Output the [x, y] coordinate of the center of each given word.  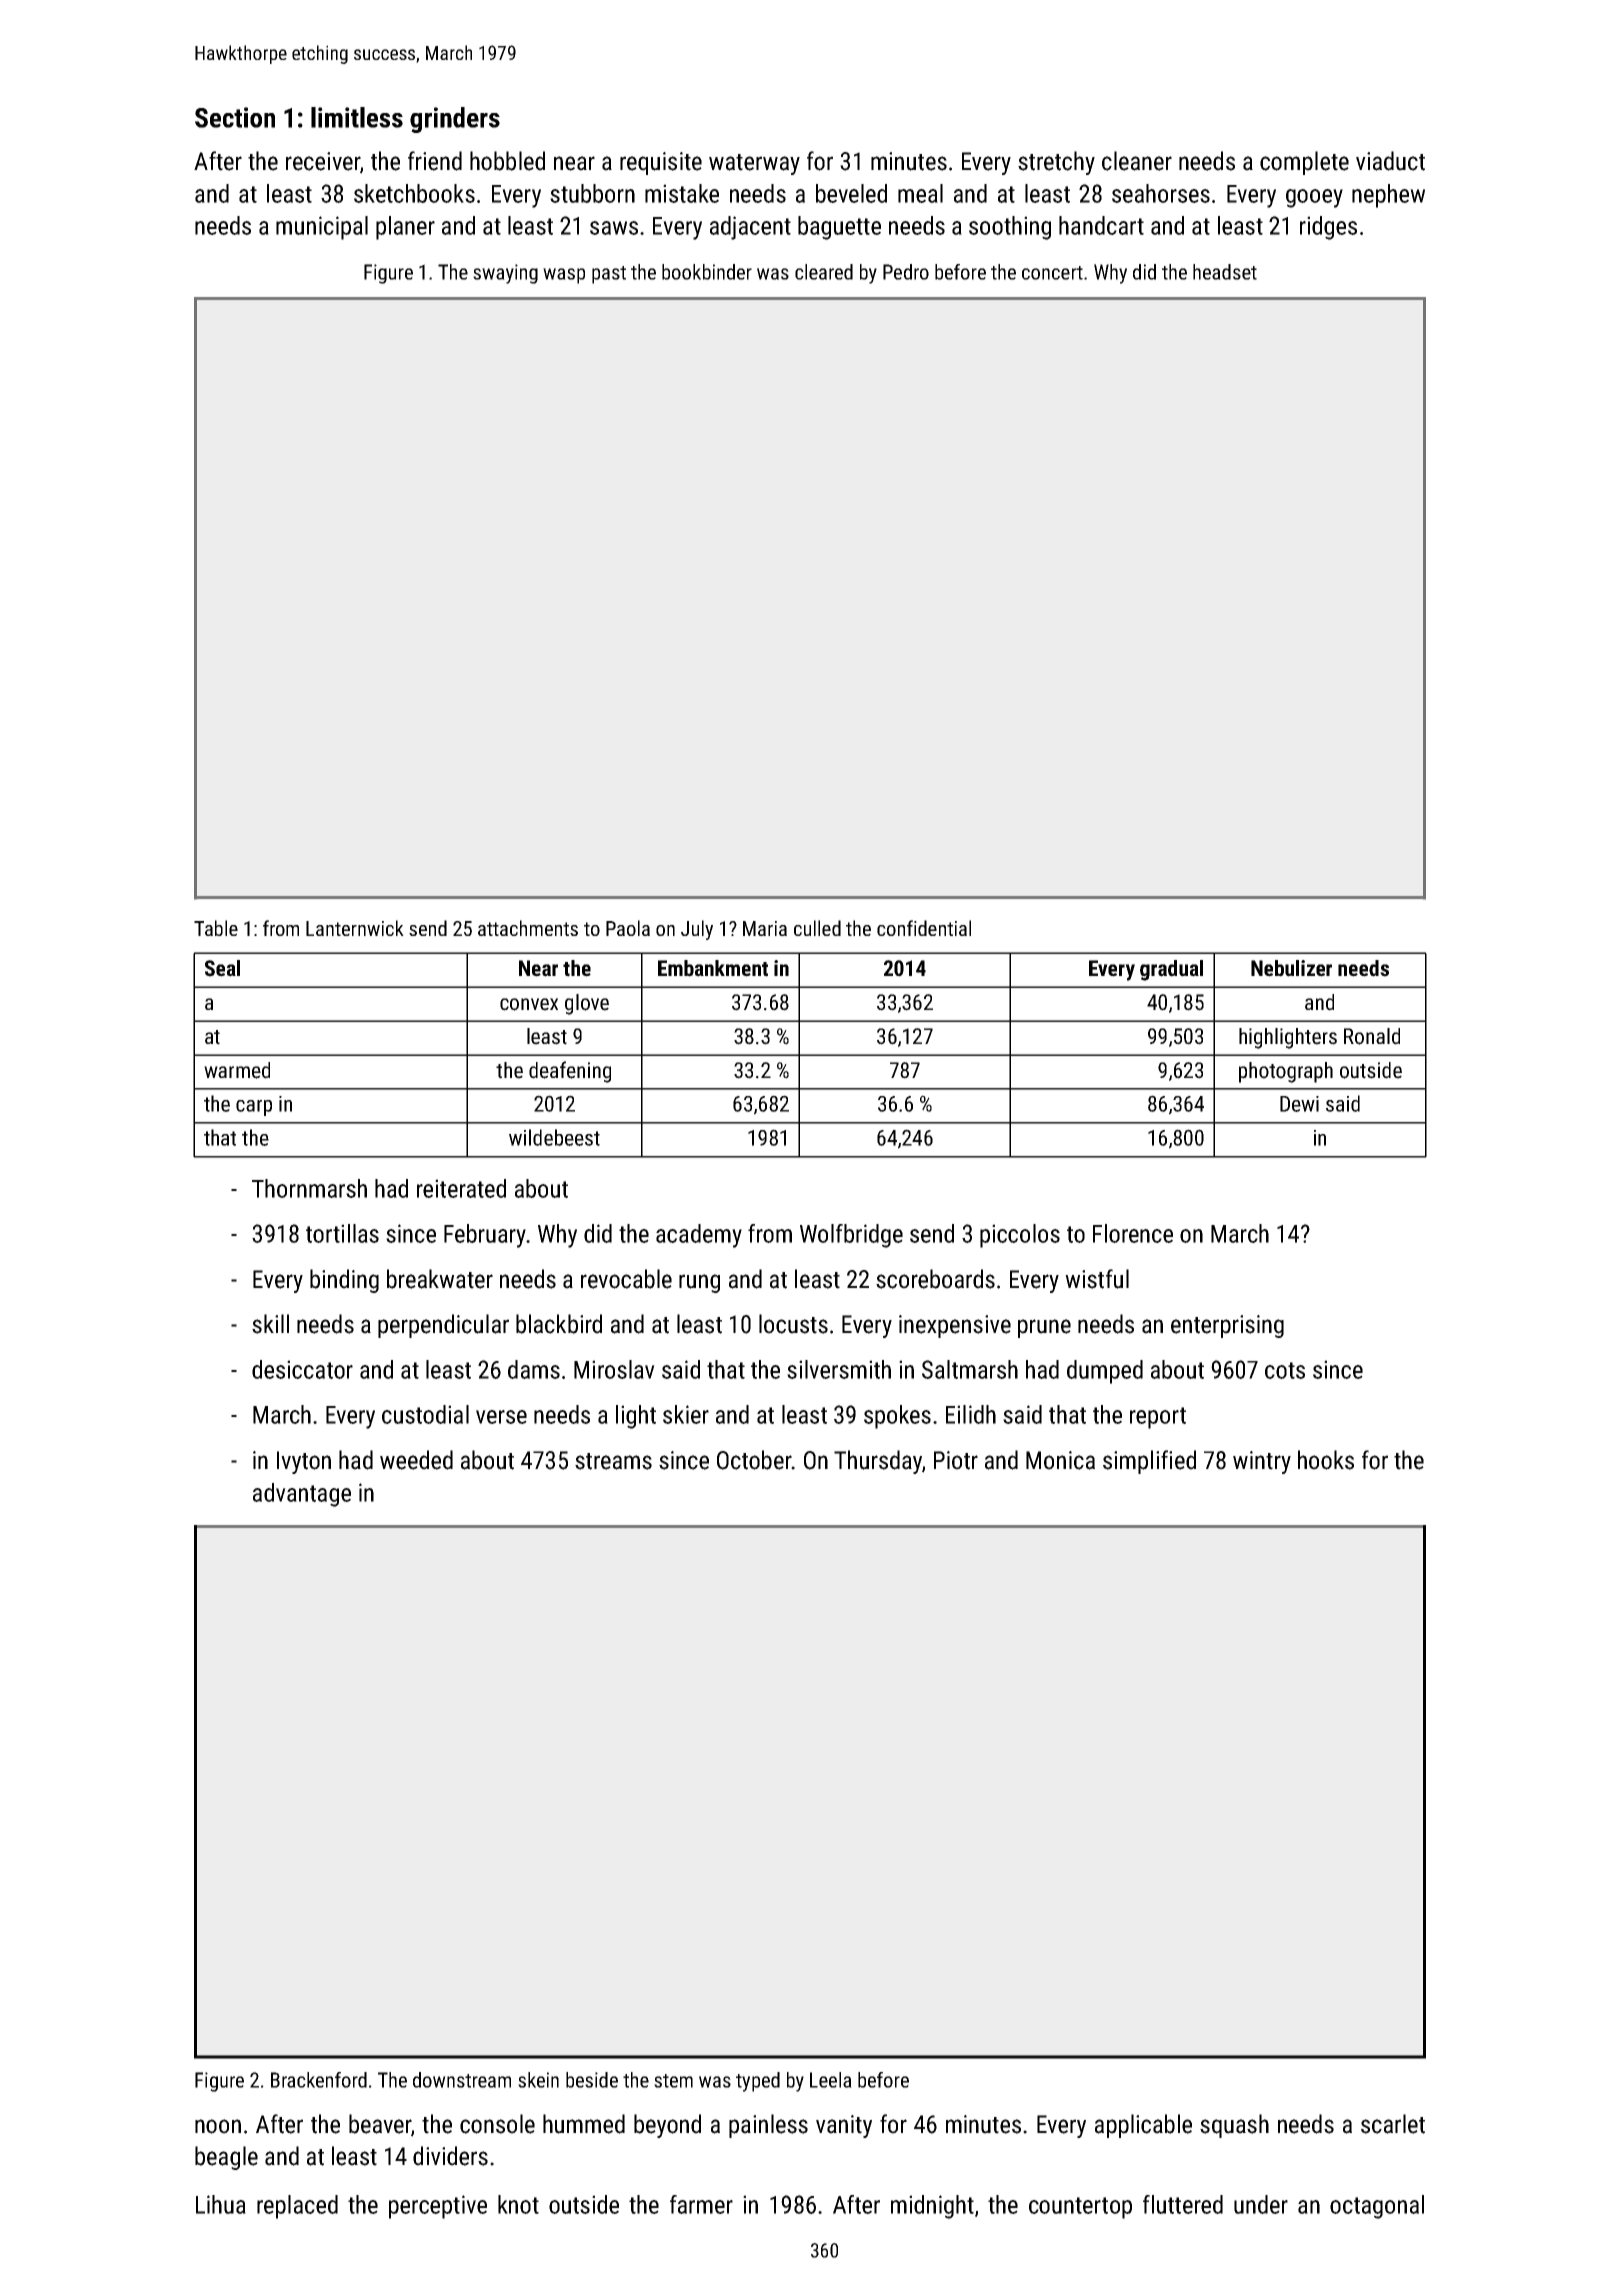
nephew [1388, 196]
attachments [528, 928]
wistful [1097, 1279]
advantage [302, 1495]
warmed [237, 1070]
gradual [1171, 970]
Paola [628, 928]
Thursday [878, 1462]
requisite [661, 163]
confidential [924, 928]
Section [235, 117]
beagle [226, 2158]
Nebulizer [1291, 968]
